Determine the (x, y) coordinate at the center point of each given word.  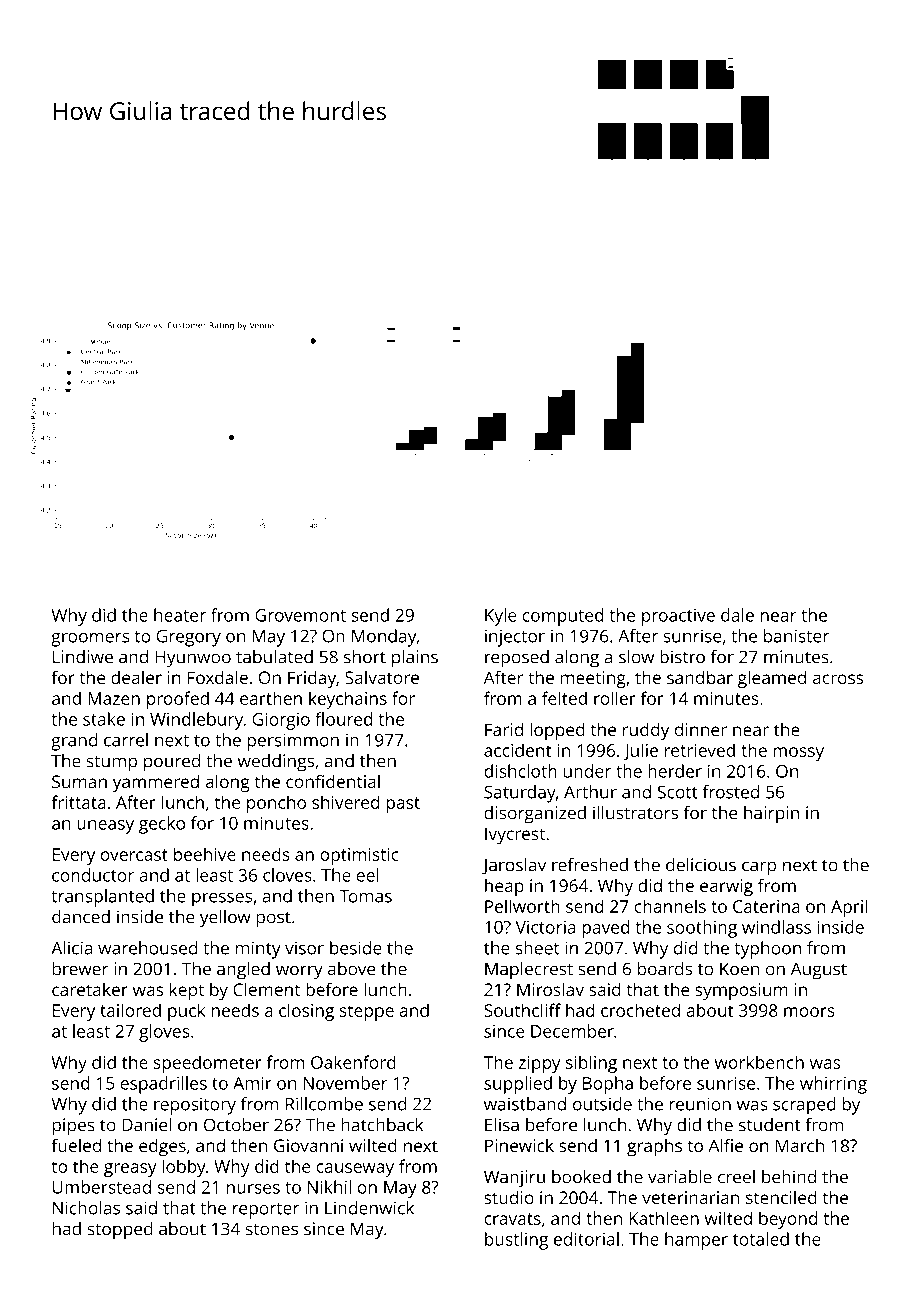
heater (180, 615)
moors (809, 1012)
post (274, 919)
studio (509, 1197)
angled (243, 970)
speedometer (208, 1064)
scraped (804, 1106)
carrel (126, 740)
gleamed (772, 679)
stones (272, 1230)
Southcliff (522, 1010)
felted (564, 698)
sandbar (700, 677)
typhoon (768, 950)
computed (563, 617)
